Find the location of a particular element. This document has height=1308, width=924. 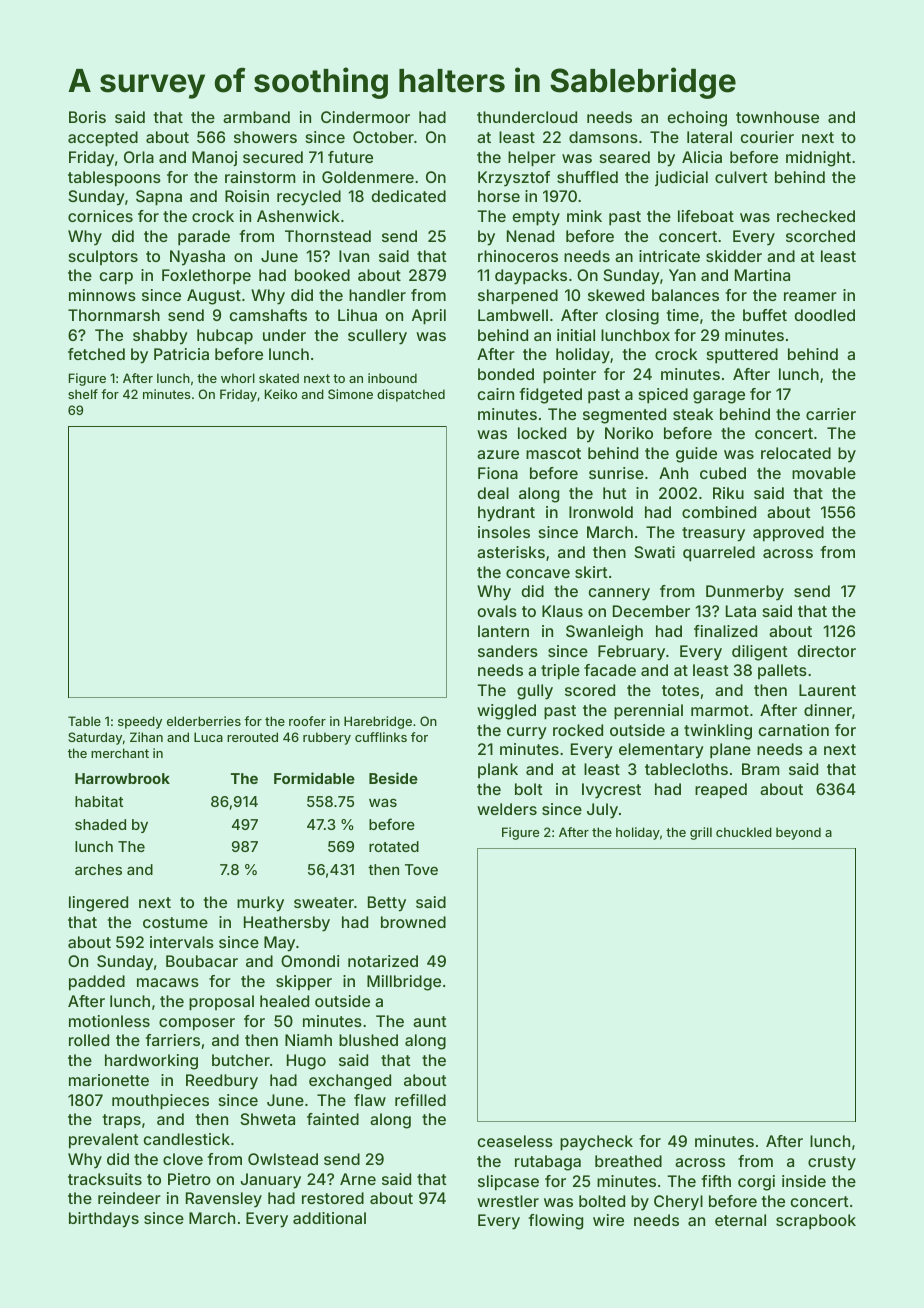

ovals is located at coordinates (497, 611).
